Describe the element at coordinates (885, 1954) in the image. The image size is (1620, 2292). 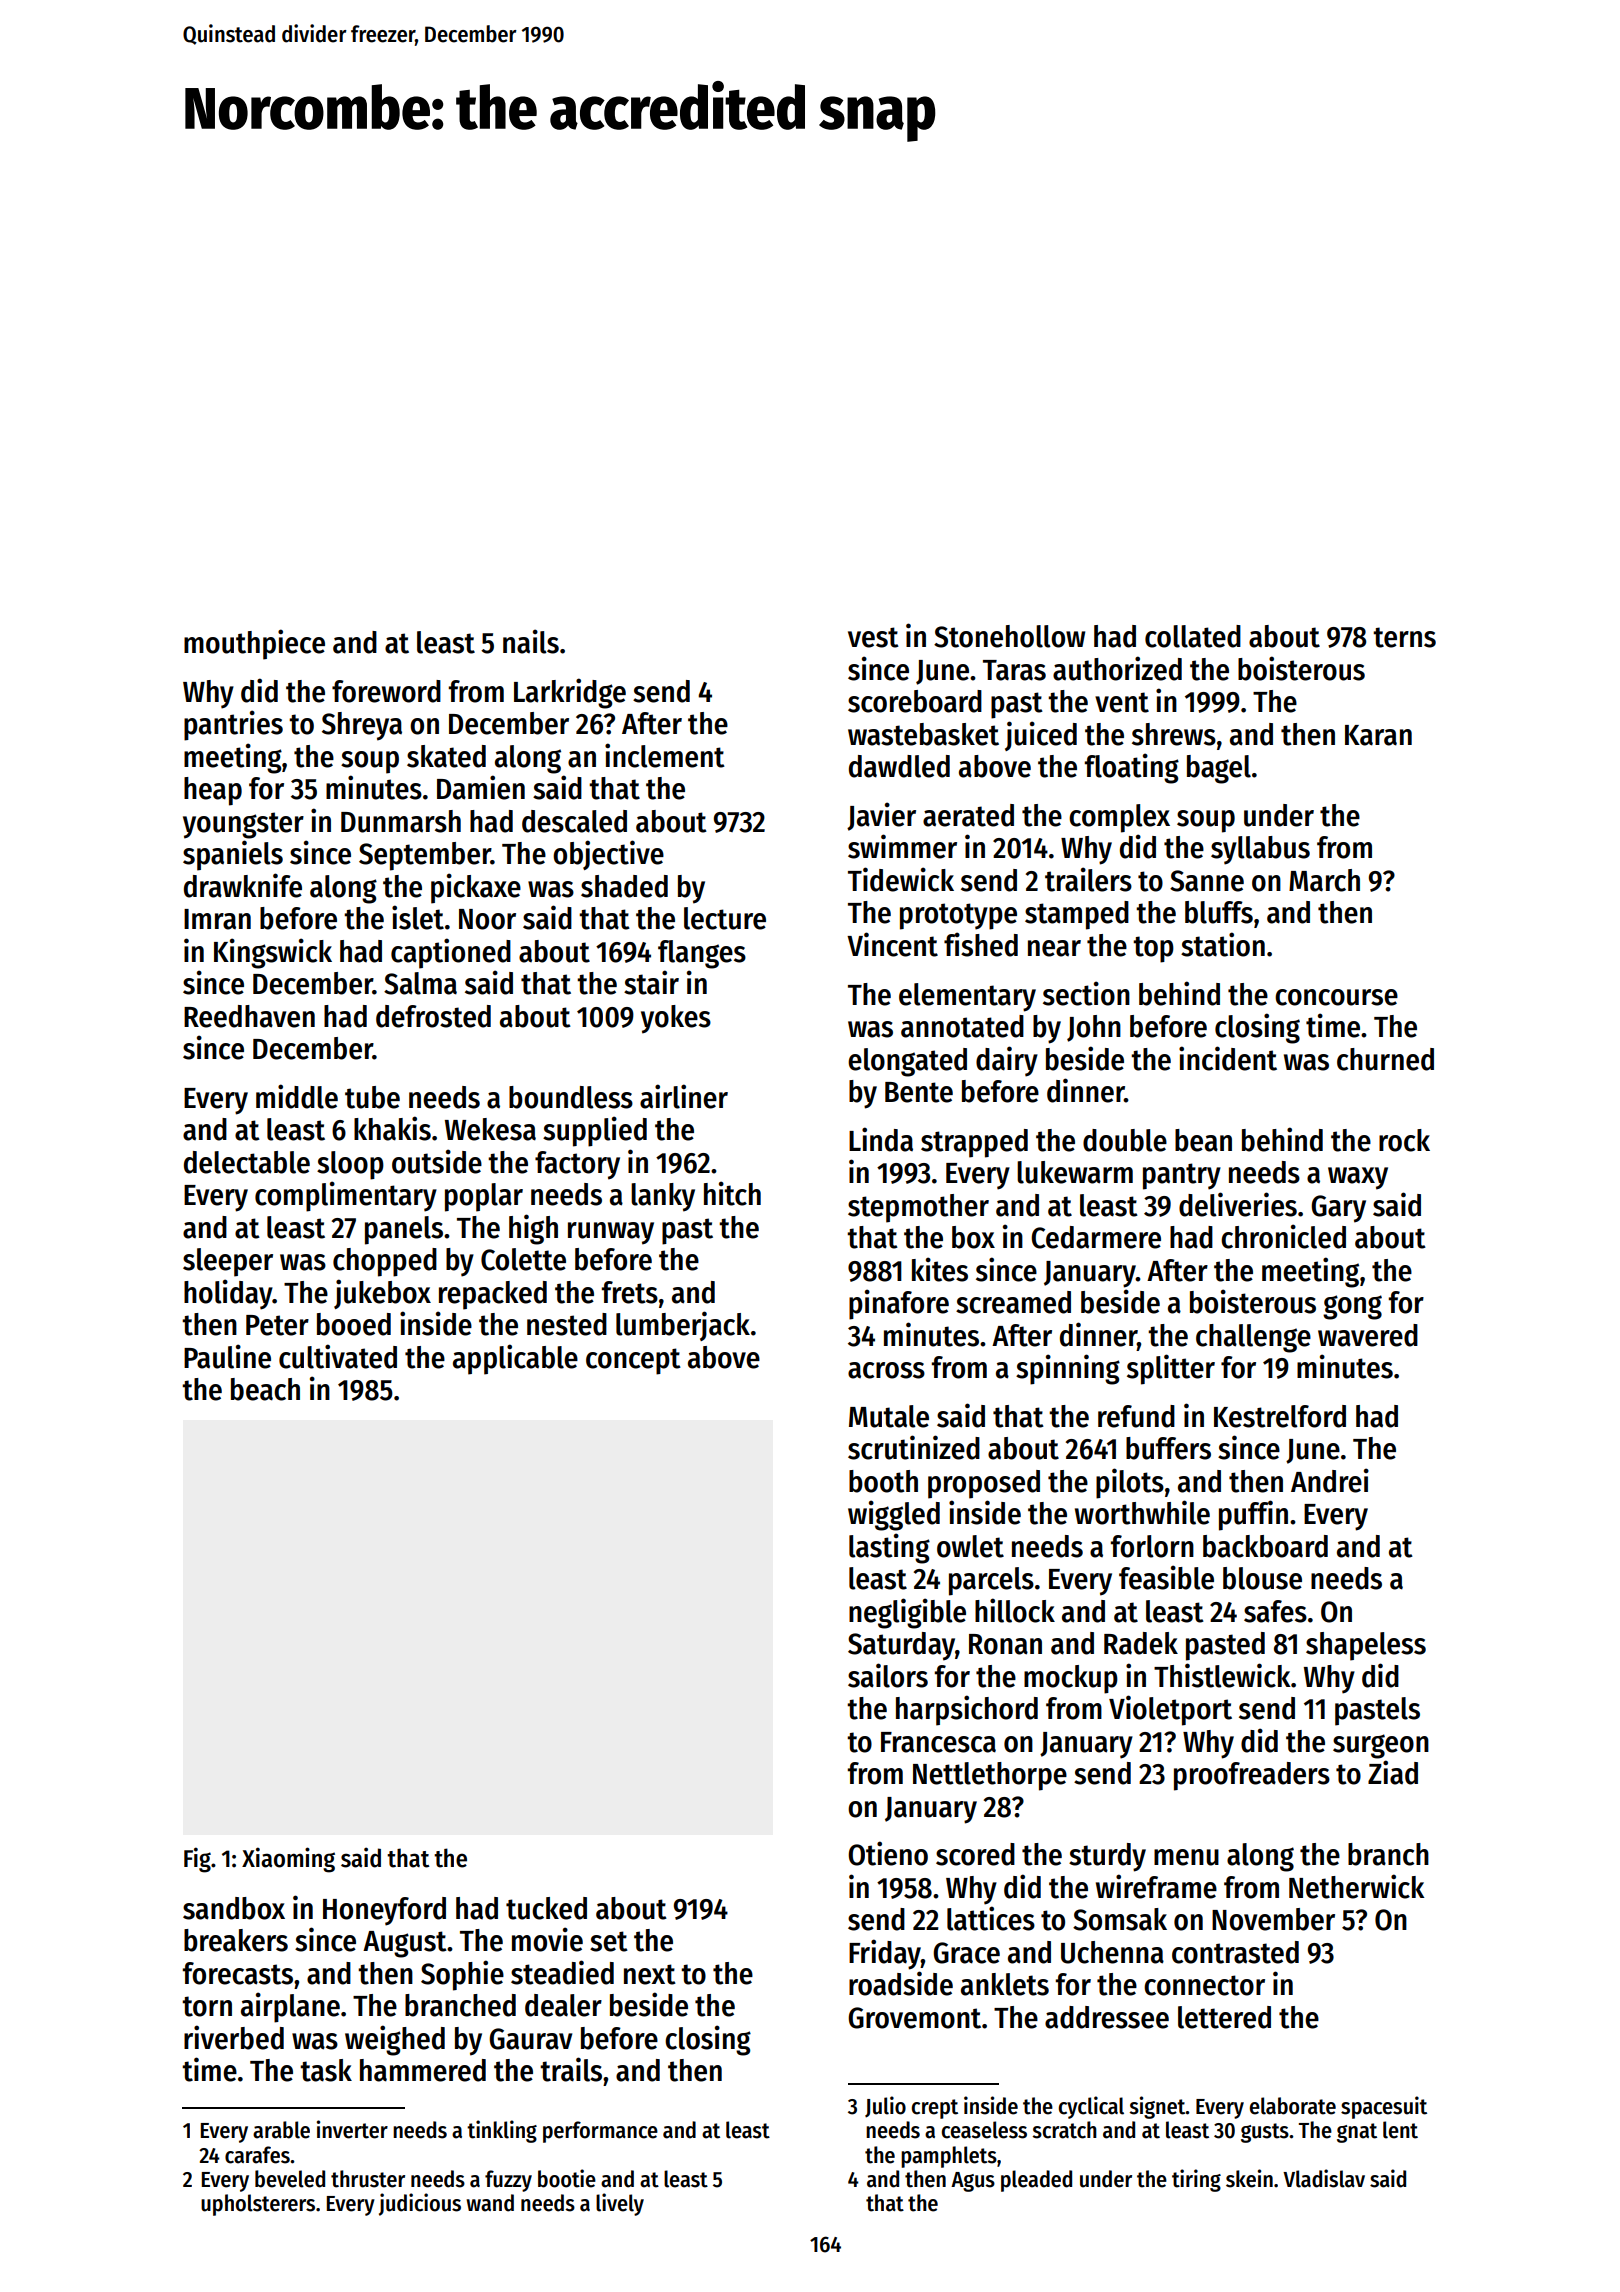
I see `Friday` at that location.
